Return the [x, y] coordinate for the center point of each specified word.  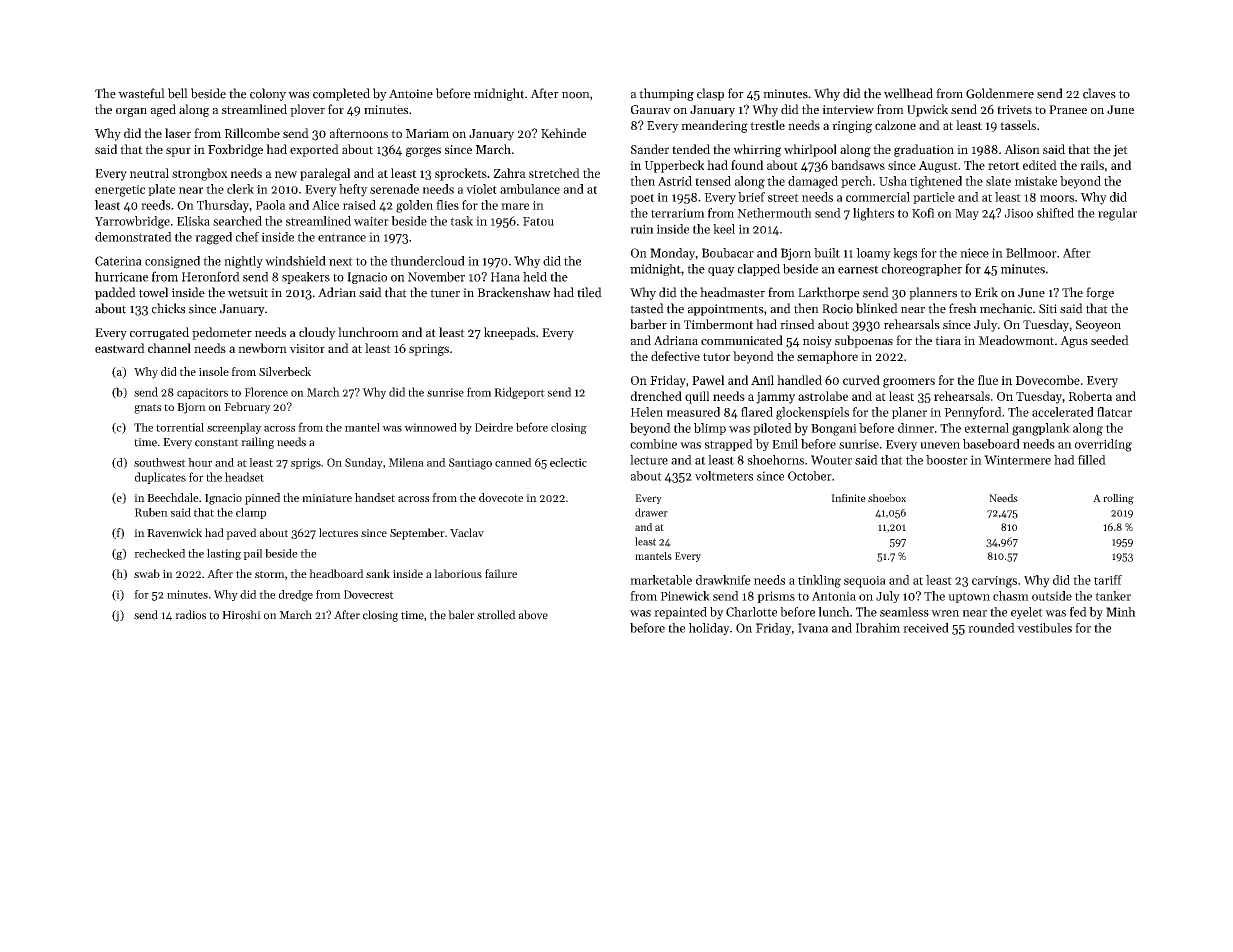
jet [1120, 151]
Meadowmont [1016, 340]
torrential [180, 427]
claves [1099, 93]
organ [131, 112]
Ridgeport [519, 393]
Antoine [411, 94]
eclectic [568, 462]
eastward [120, 348]
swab [147, 573]
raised [359, 205]
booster [947, 460]
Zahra [509, 173]
